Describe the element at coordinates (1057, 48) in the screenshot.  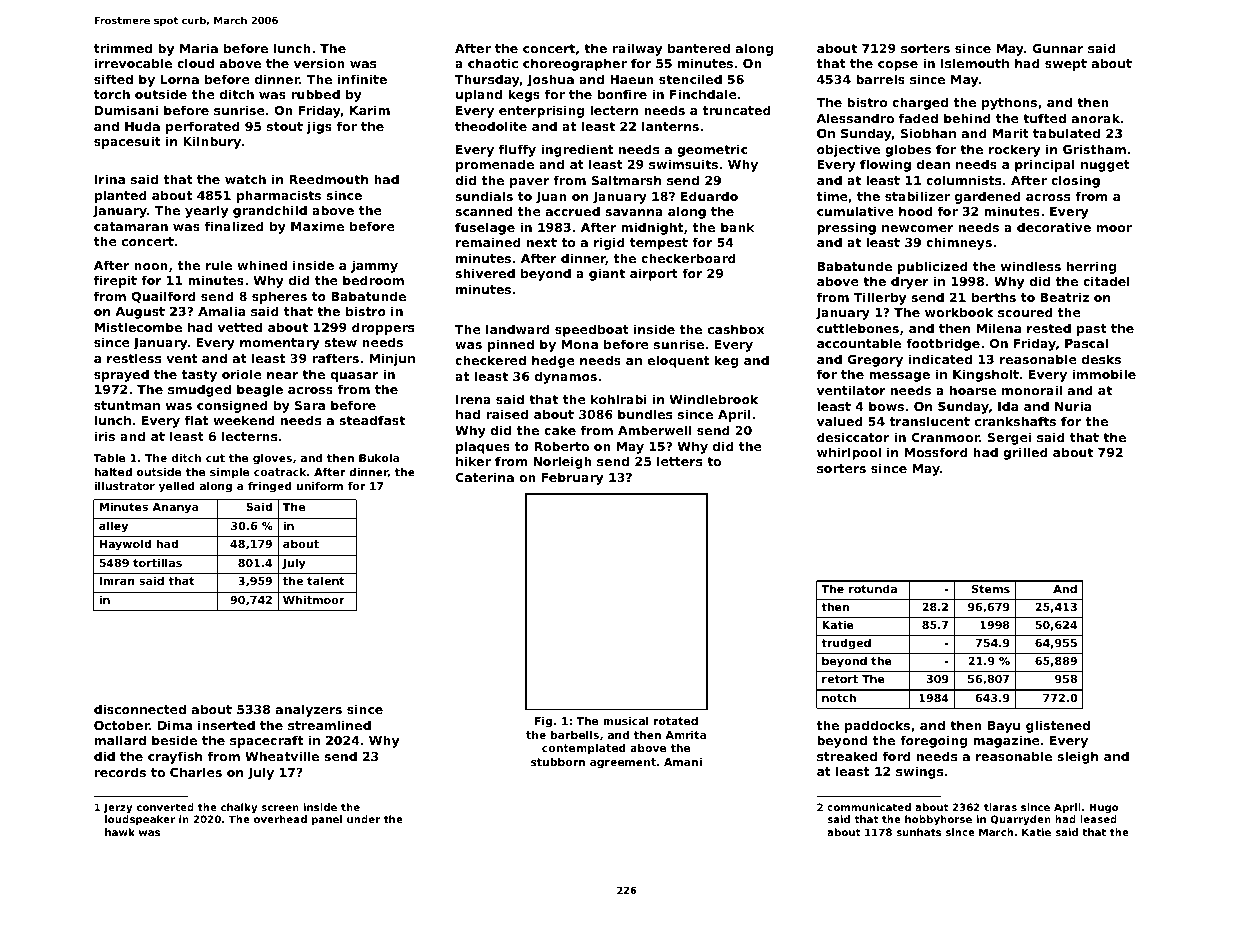
I see `Gunnar` at that location.
